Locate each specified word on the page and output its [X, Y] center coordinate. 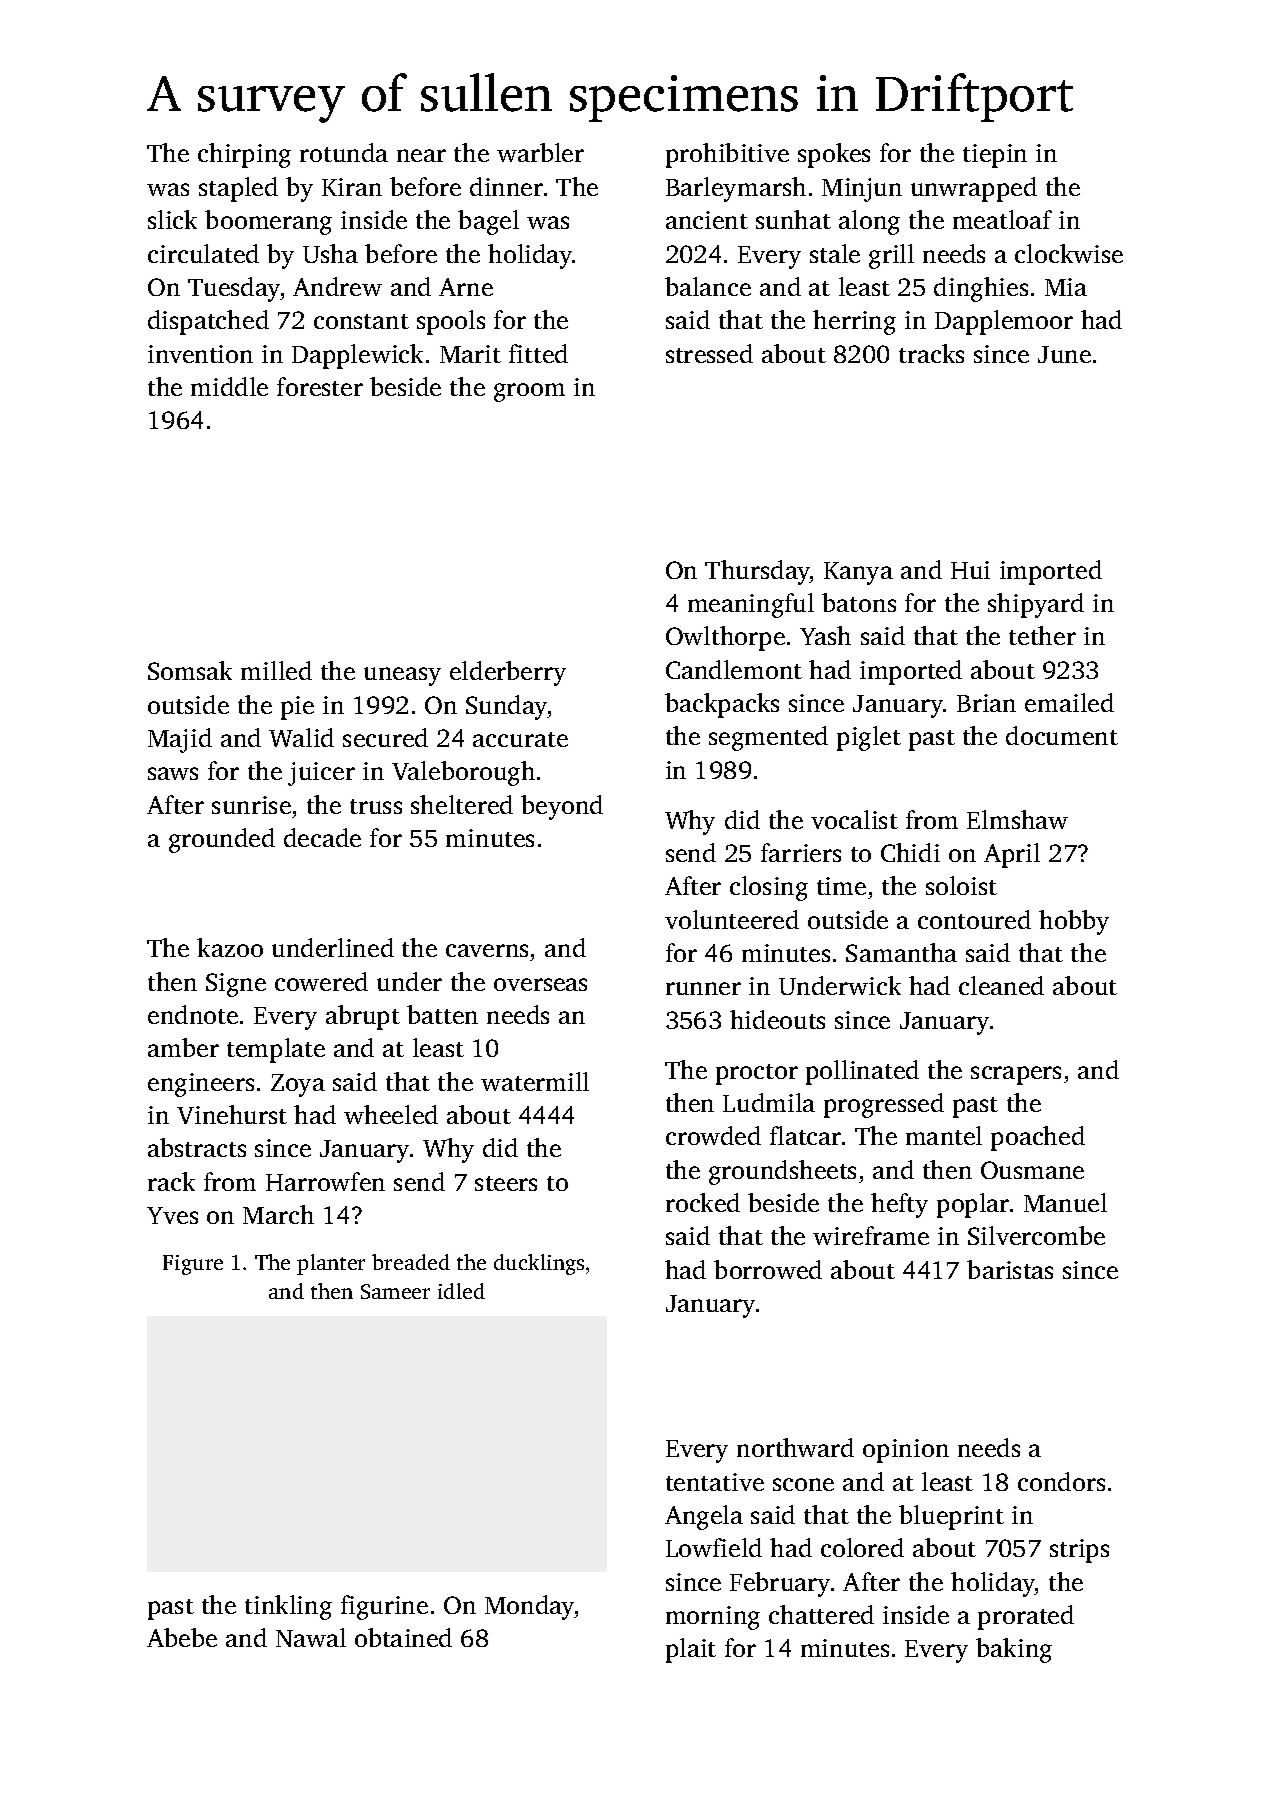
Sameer [395, 1291]
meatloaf [1002, 219]
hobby [1074, 922]
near [421, 155]
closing [769, 888]
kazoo [230, 947]
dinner [506, 186]
